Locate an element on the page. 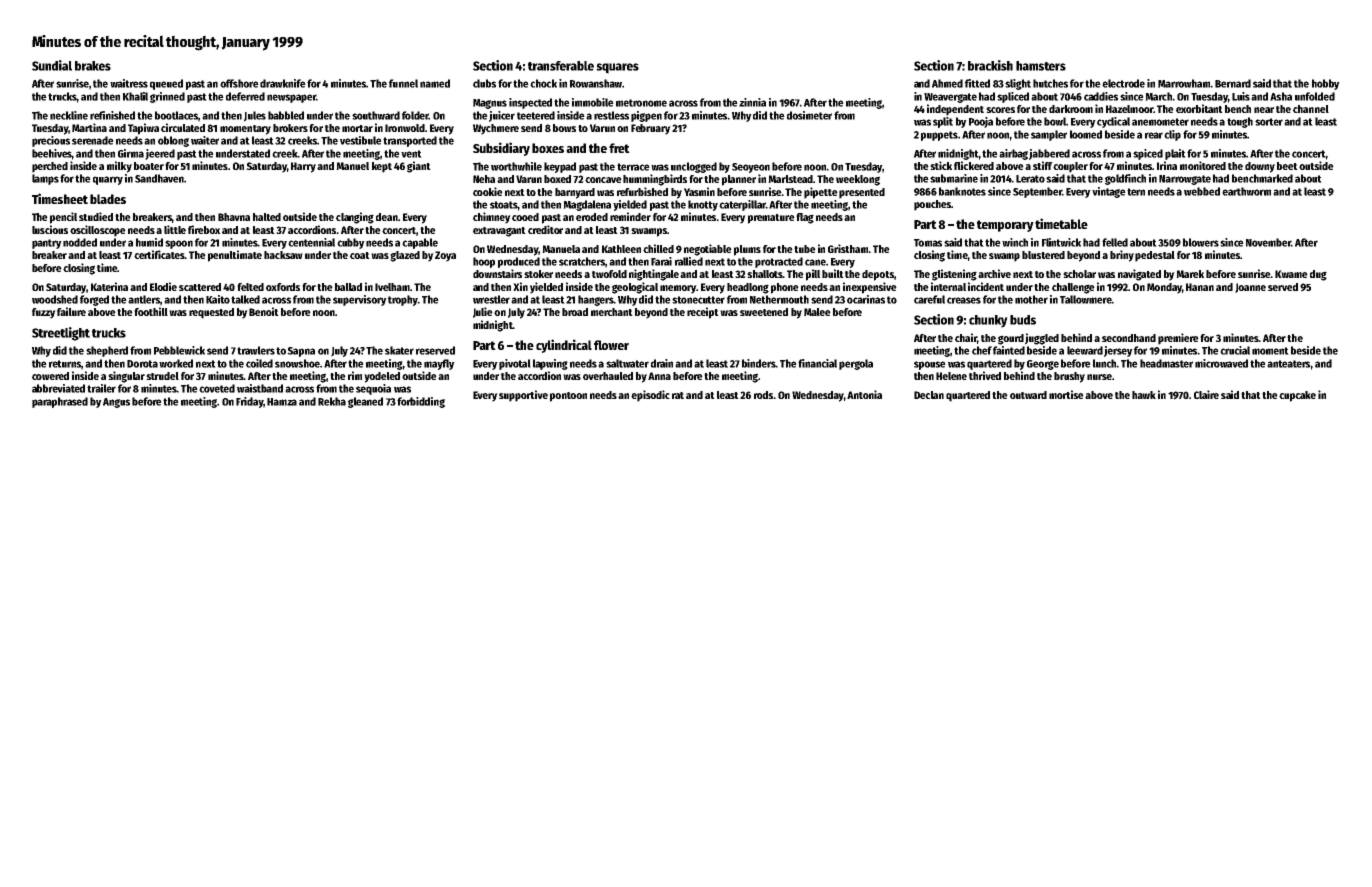 Image resolution: width=1372 pixels, height=887 pixels. Gristham is located at coordinates (848, 248).
